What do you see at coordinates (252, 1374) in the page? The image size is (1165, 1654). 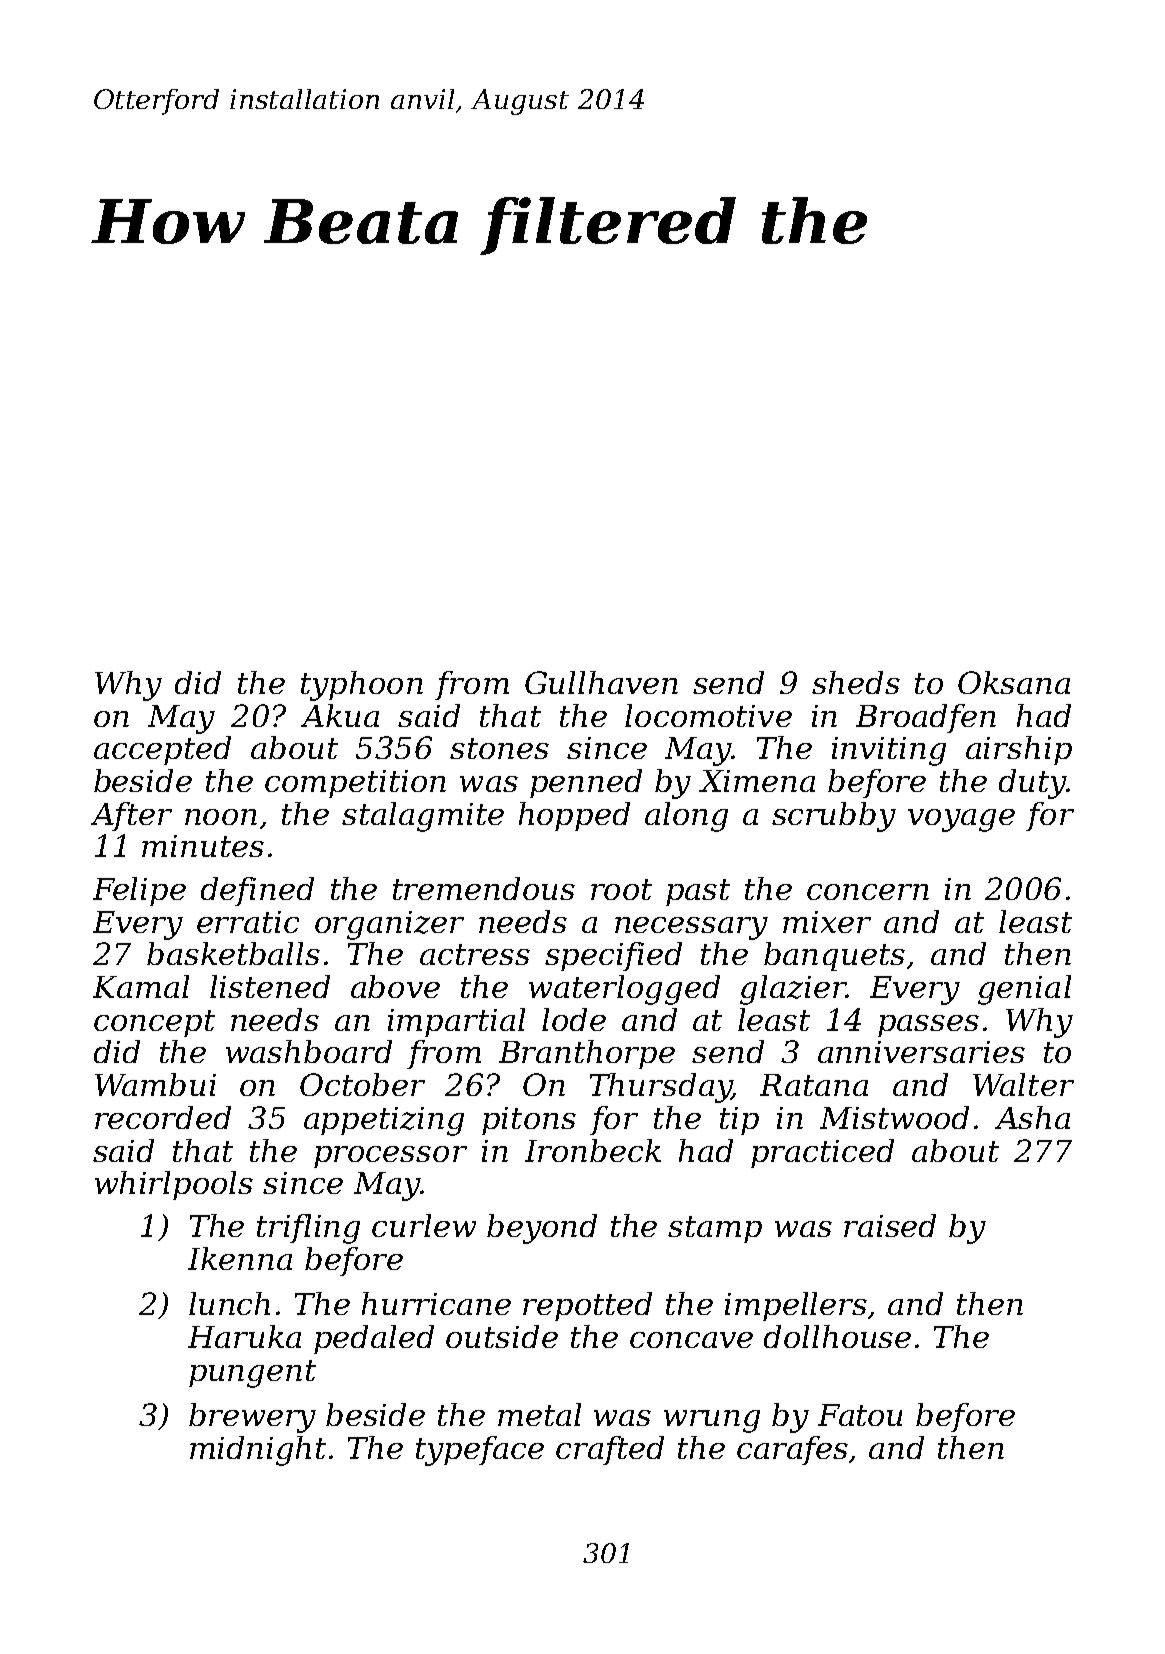 I see `pungent` at bounding box center [252, 1374].
